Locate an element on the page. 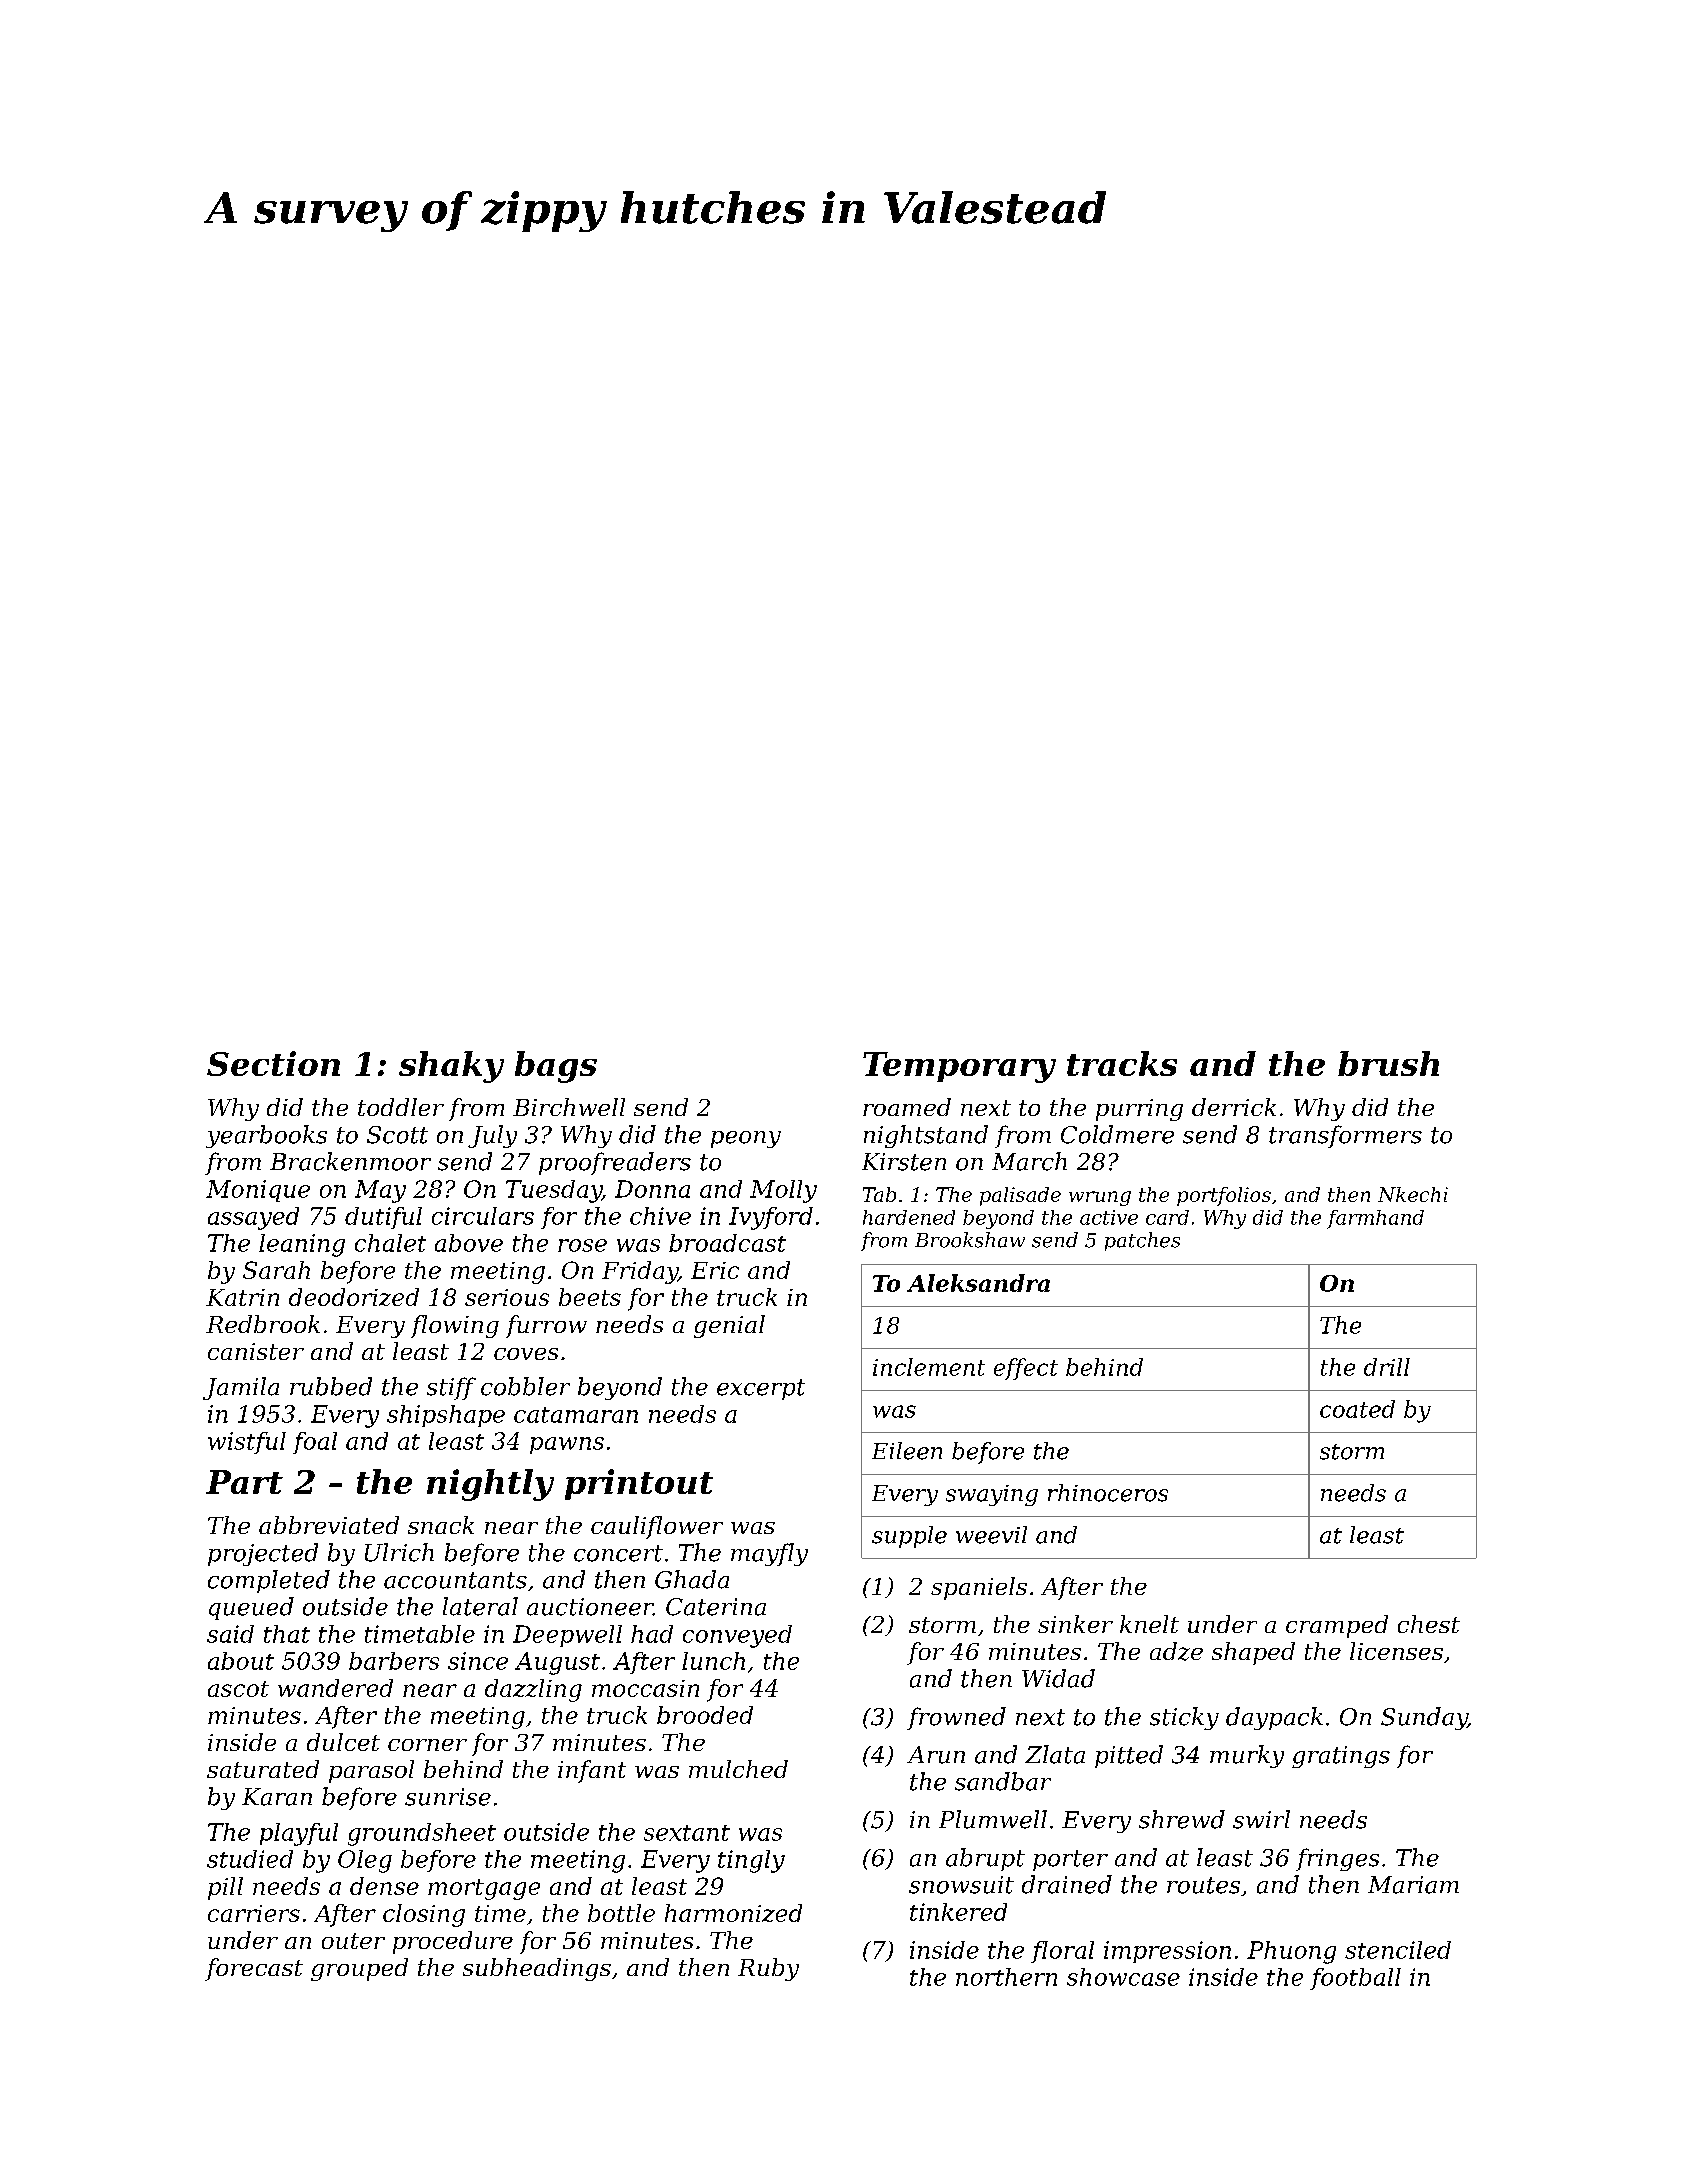 The width and height of the page is (1683, 2178). Sunday is located at coordinates (1424, 1718).
